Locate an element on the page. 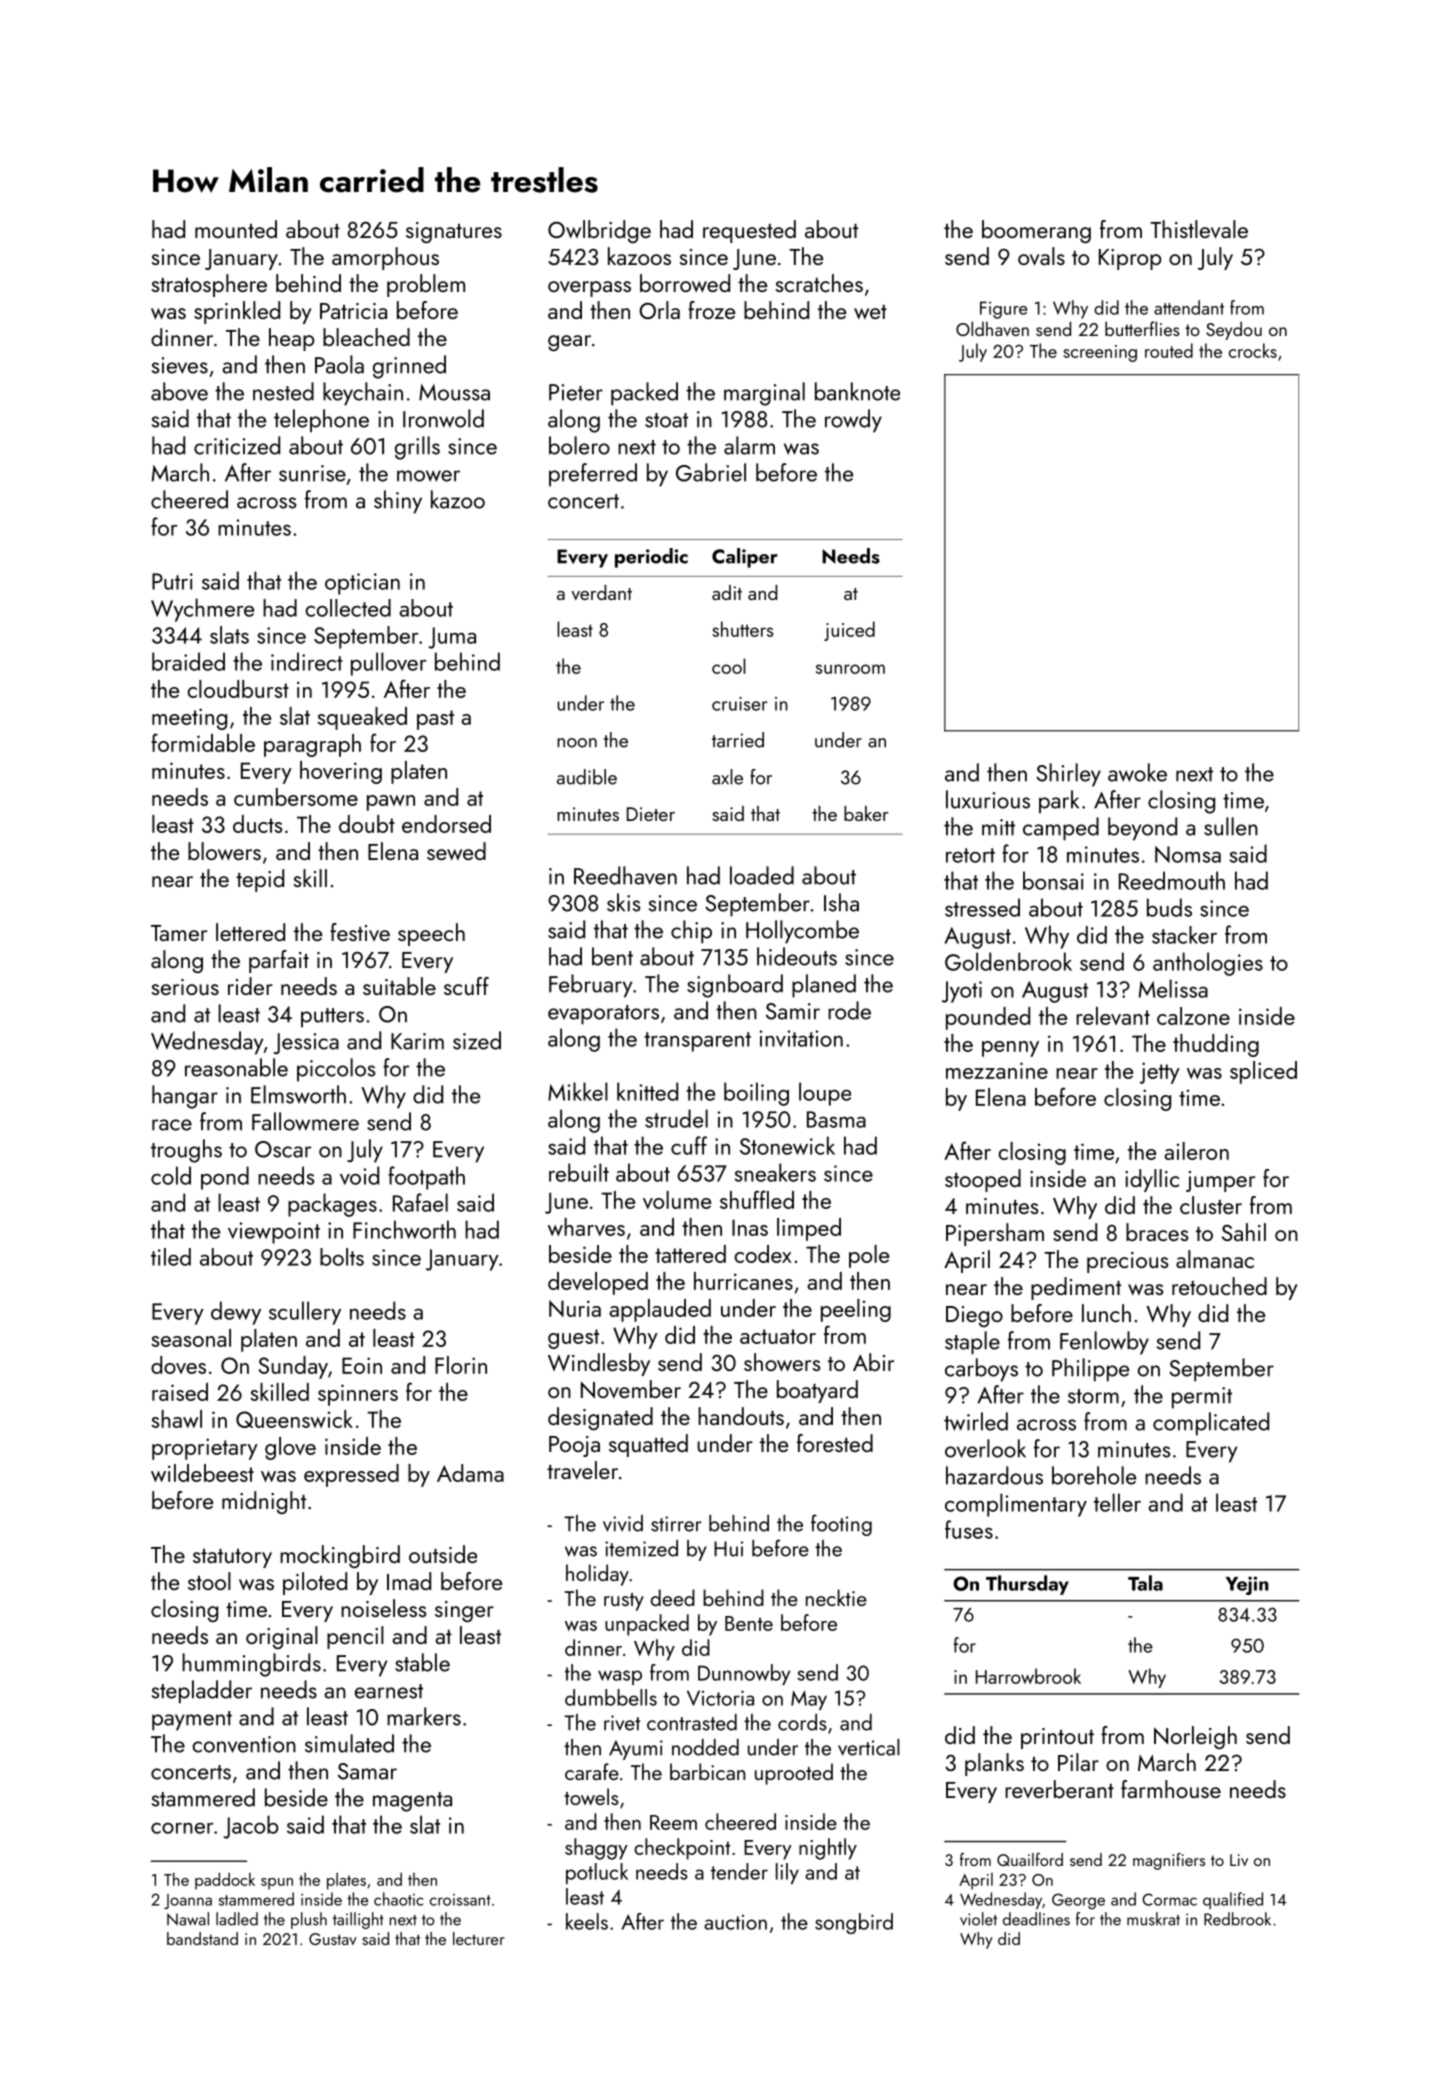  Sunday is located at coordinates (293, 1367).
